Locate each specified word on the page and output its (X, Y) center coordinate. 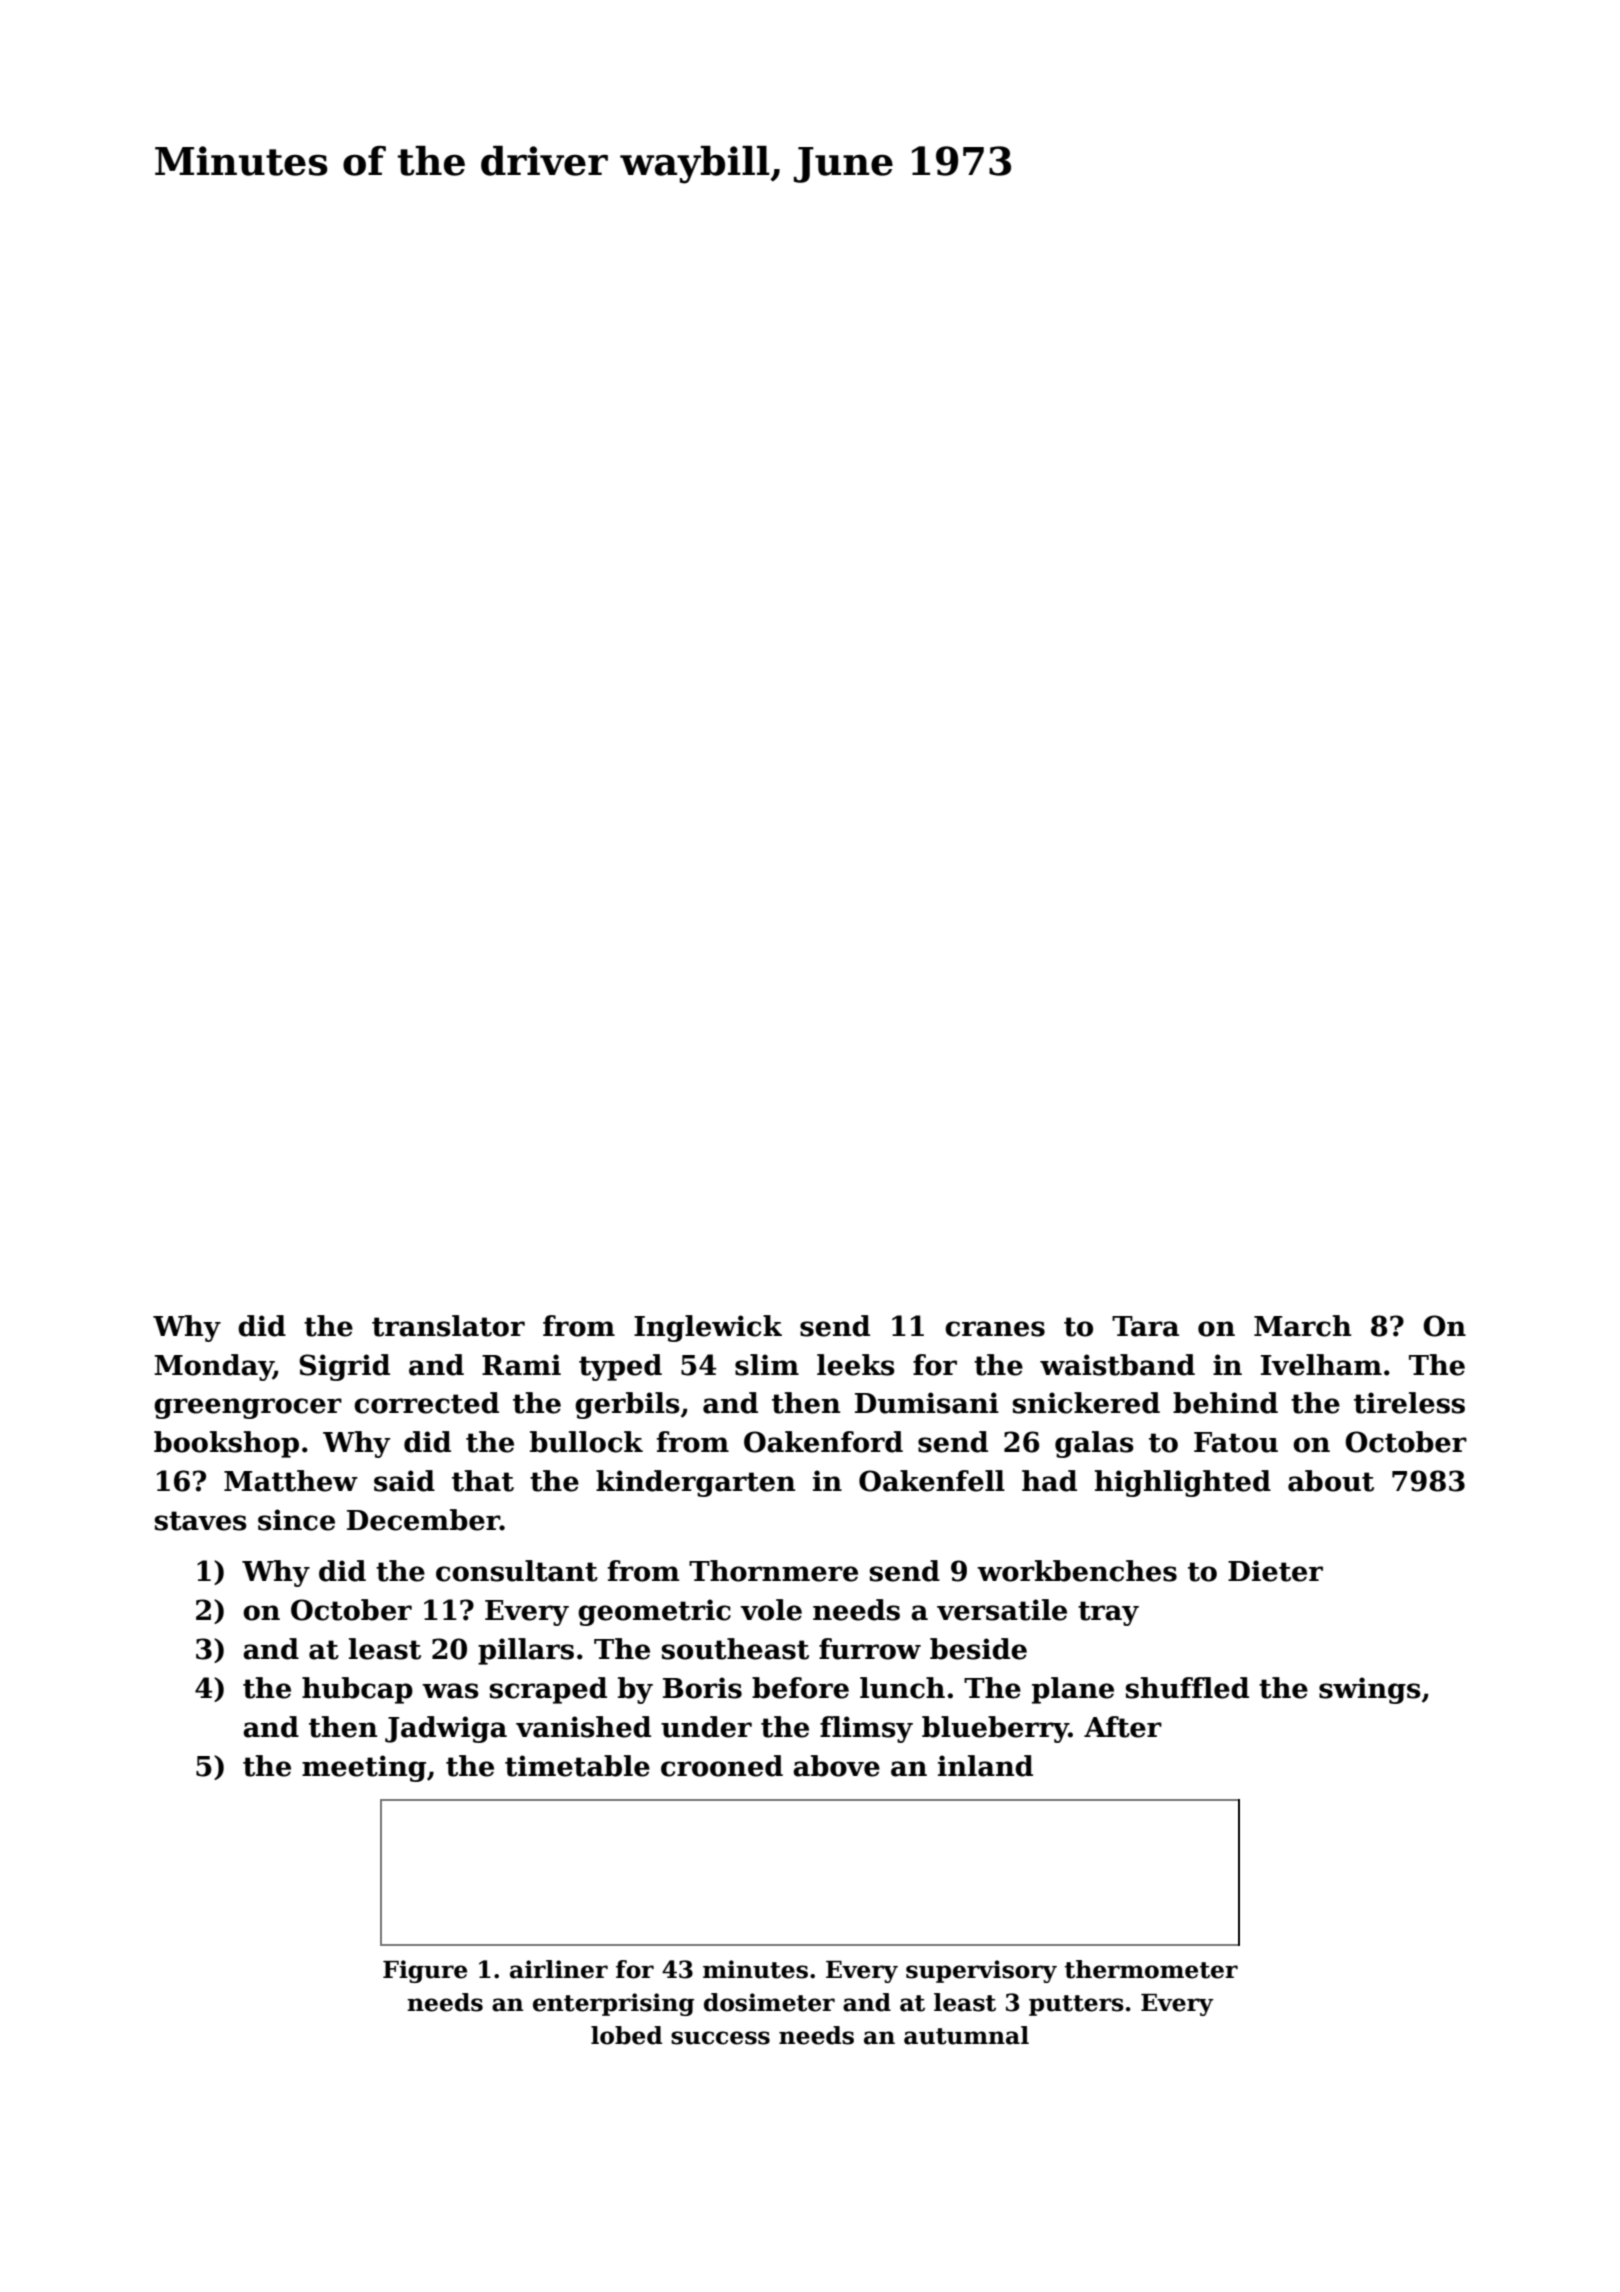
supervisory (981, 1971)
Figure (425, 1971)
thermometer (1151, 1969)
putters (1076, 2005)
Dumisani (927, 1403)
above (836, 1766)
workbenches (1077, 1571)
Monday (213, 1367)
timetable (577, 1766)
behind (1225, 1403)
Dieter (1275, 1571)
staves (201, 1521)
